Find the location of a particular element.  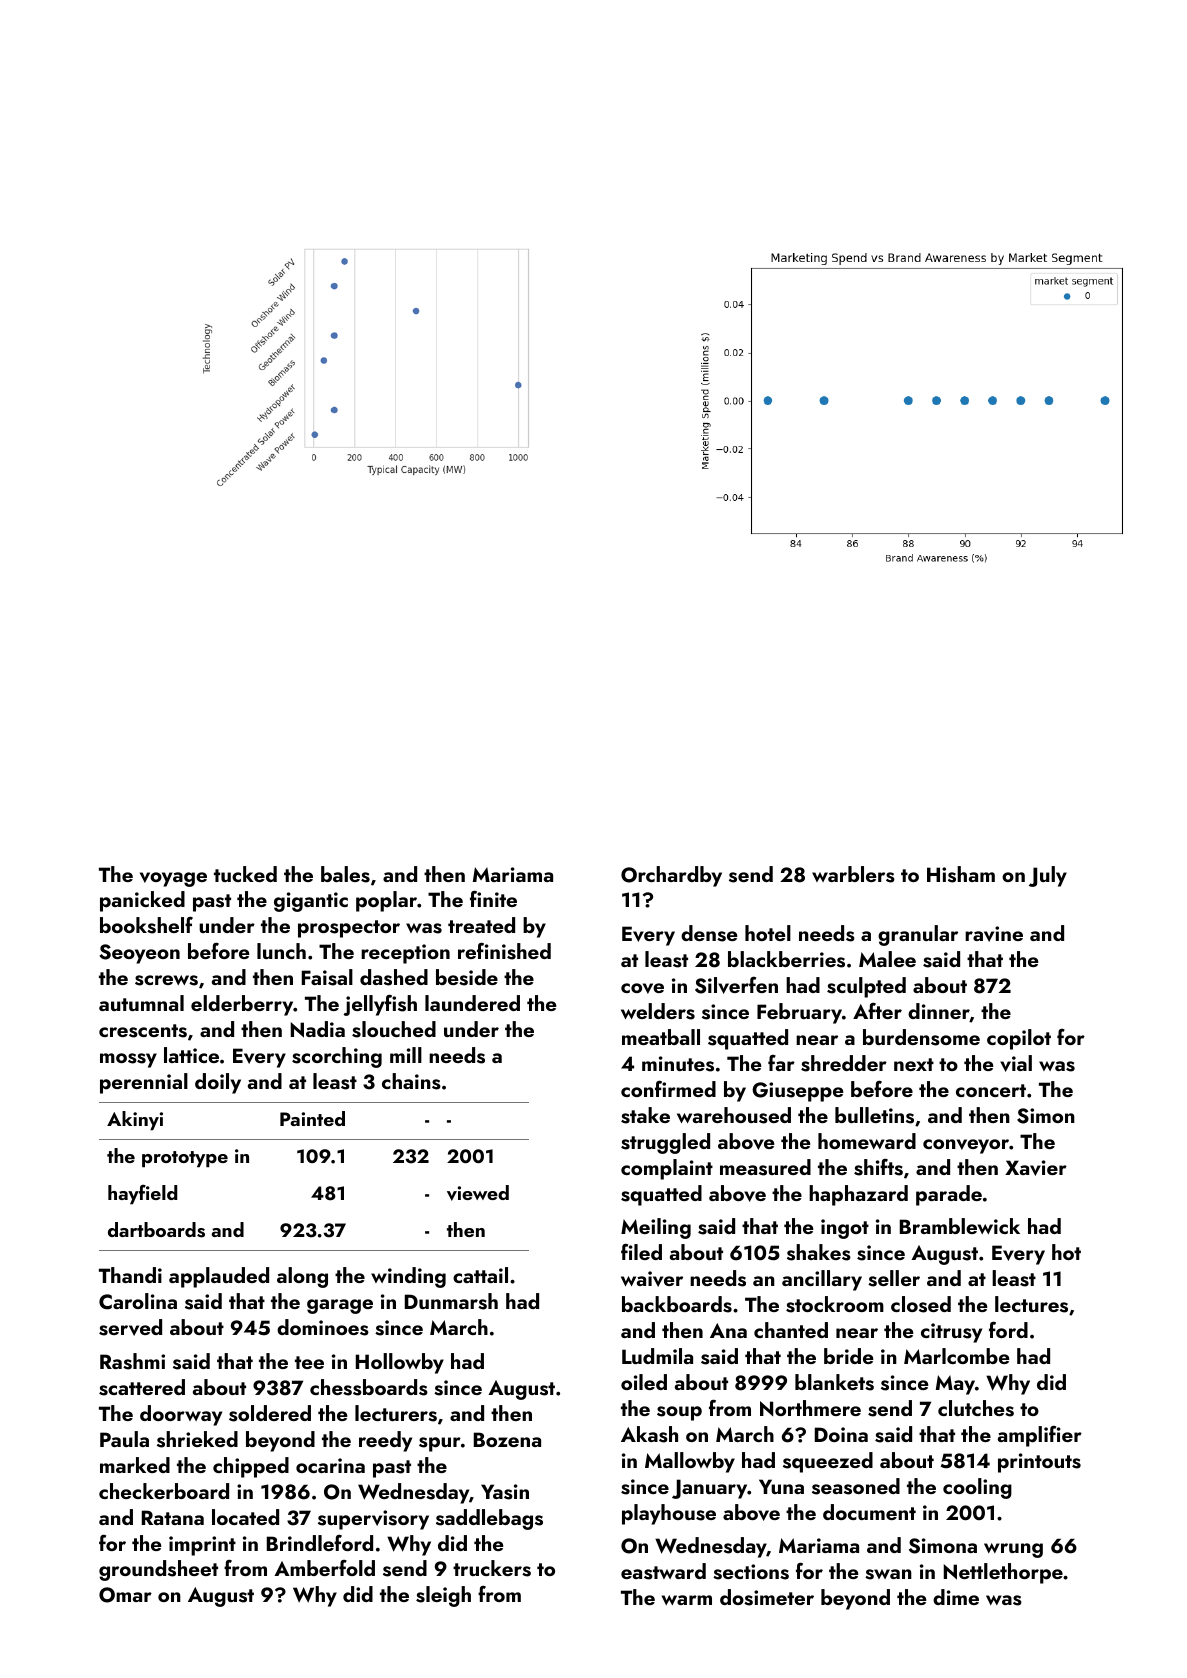

Orchardby is located at coordinates (671, 876).
